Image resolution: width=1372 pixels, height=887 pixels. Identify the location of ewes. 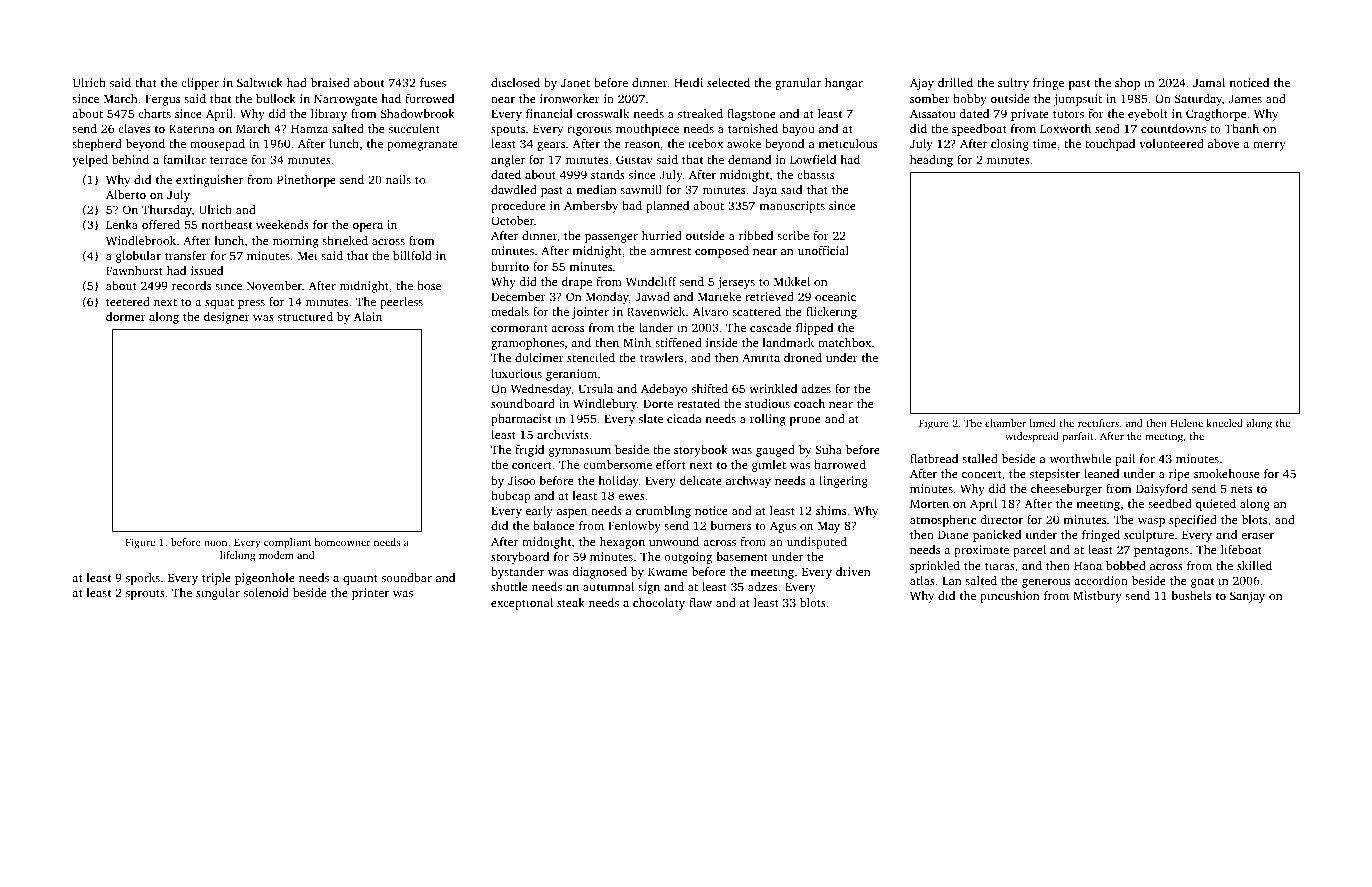
(631, 497).
